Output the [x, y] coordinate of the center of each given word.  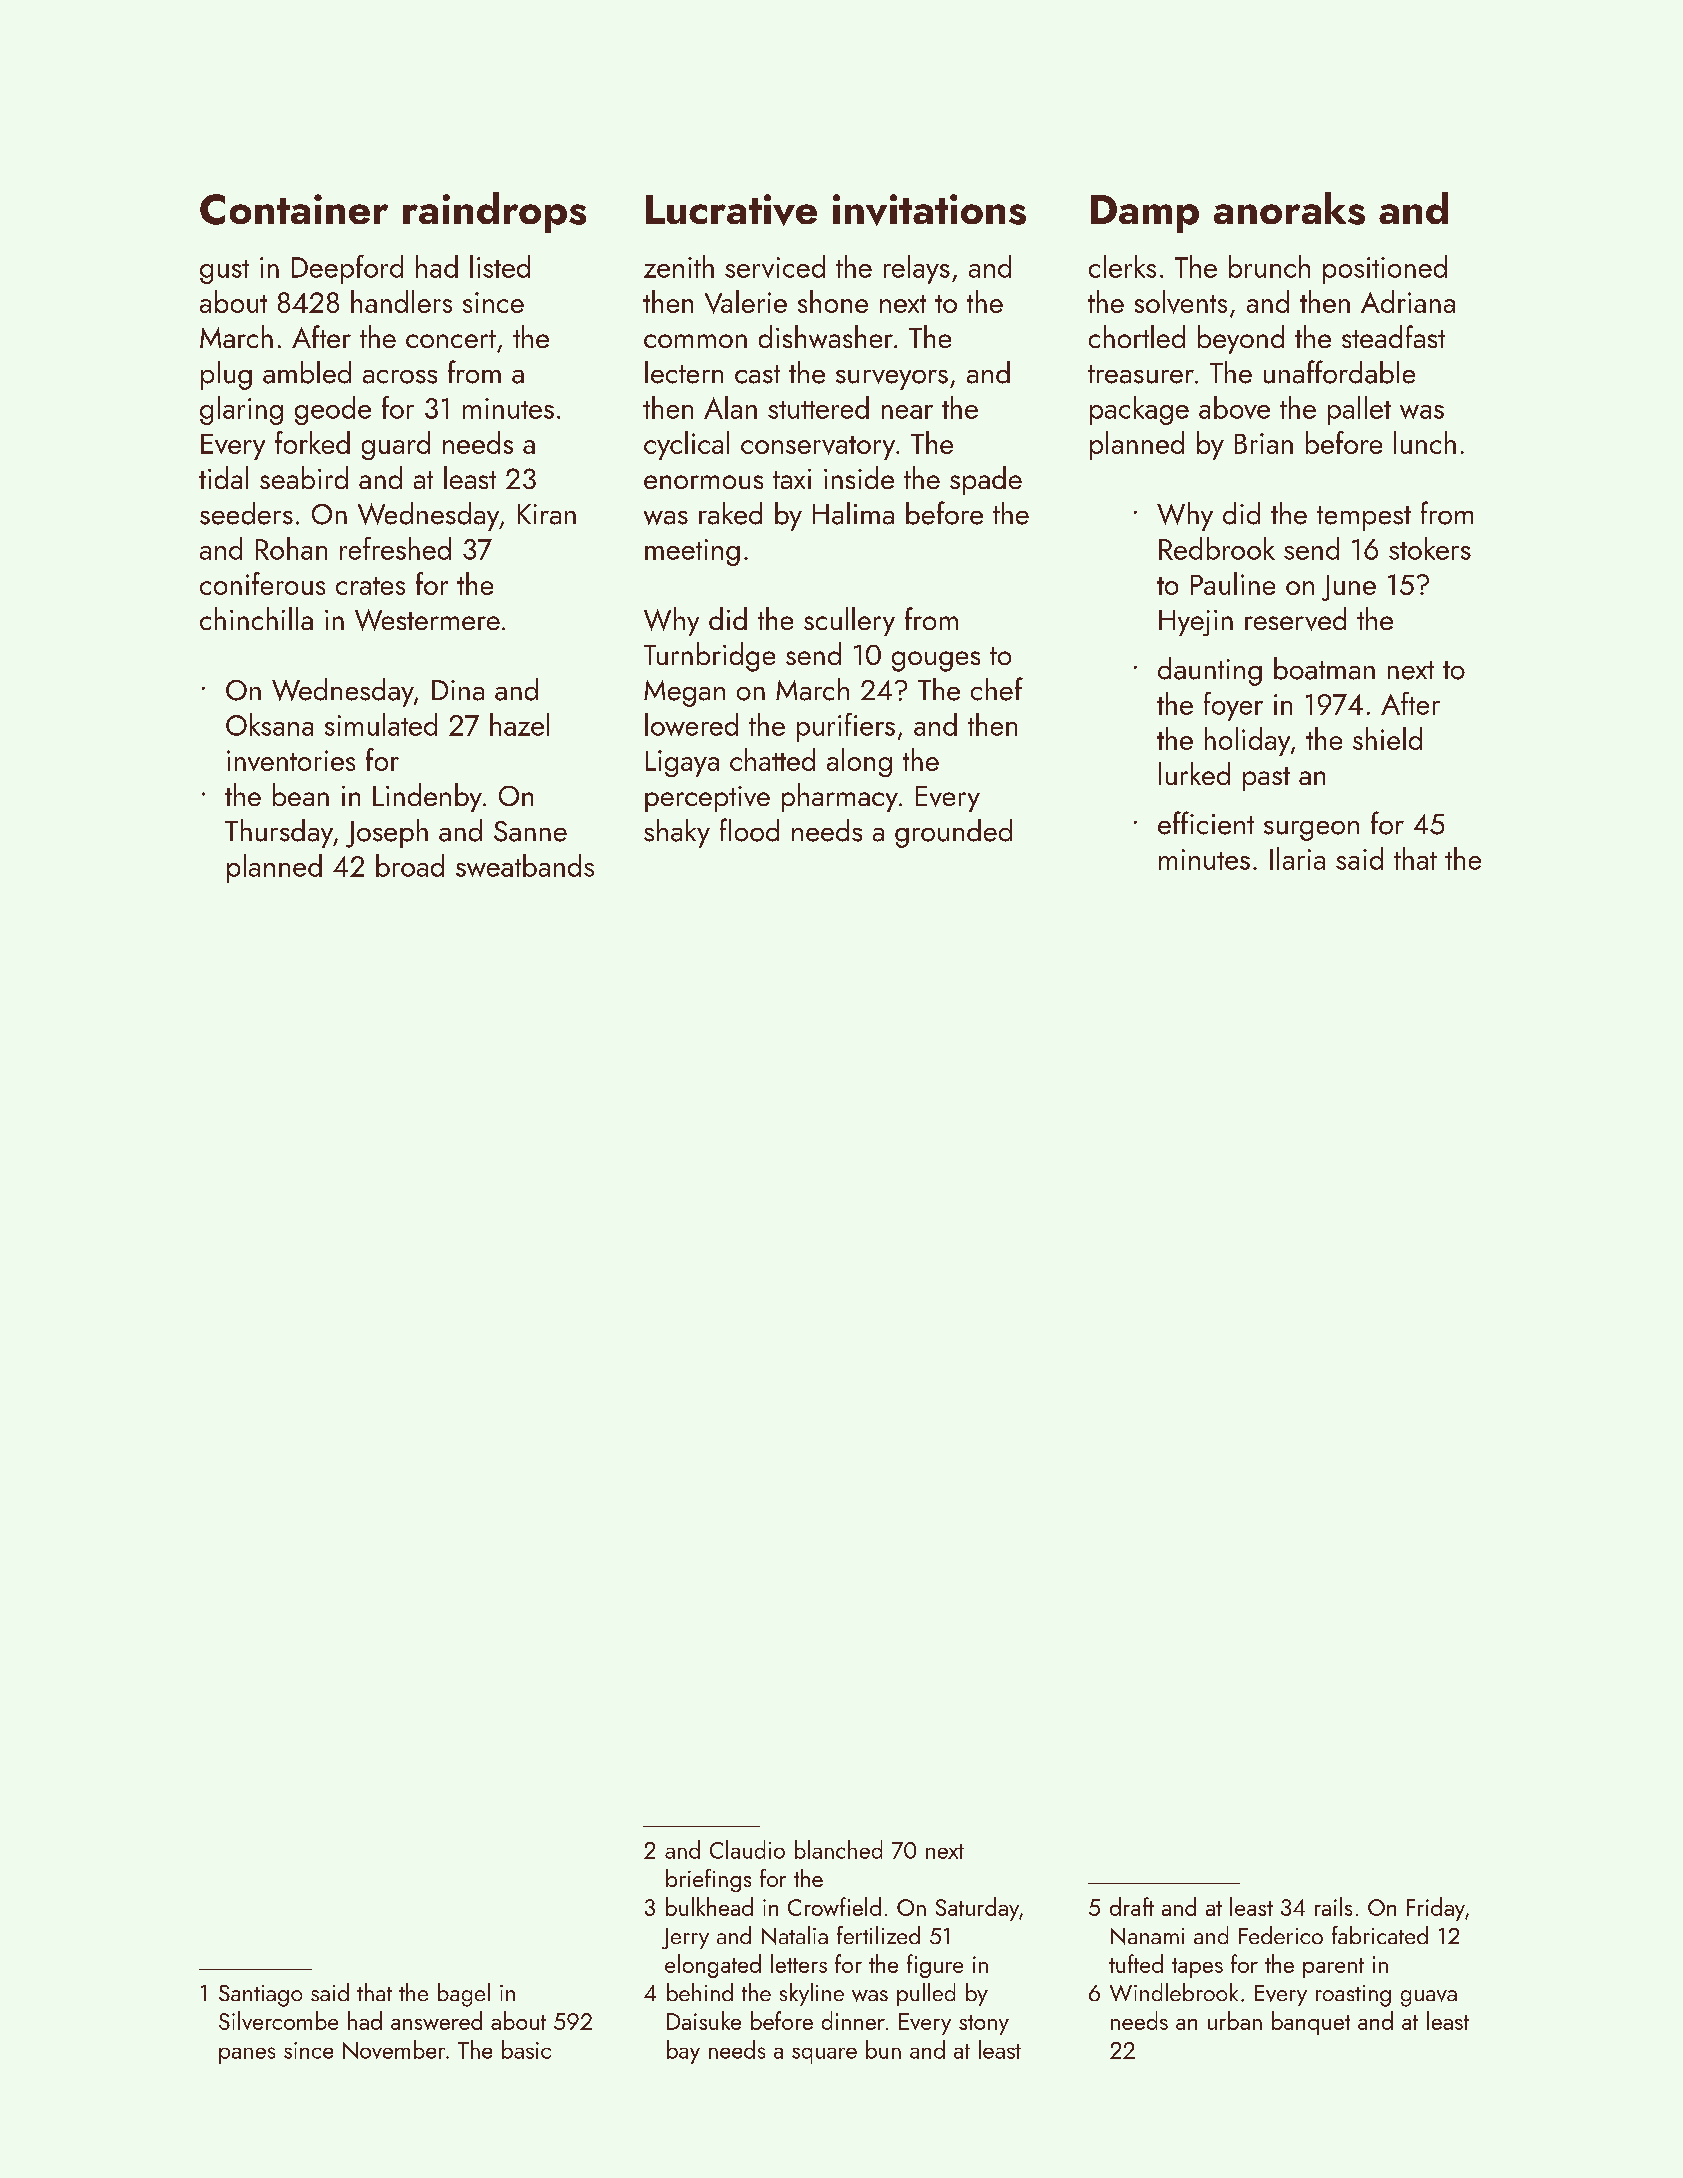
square [824, 2056]
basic [526, 2049]
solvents [1181, 302]
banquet [1311, 2023]
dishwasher [826, 336]
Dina [458, 690]
